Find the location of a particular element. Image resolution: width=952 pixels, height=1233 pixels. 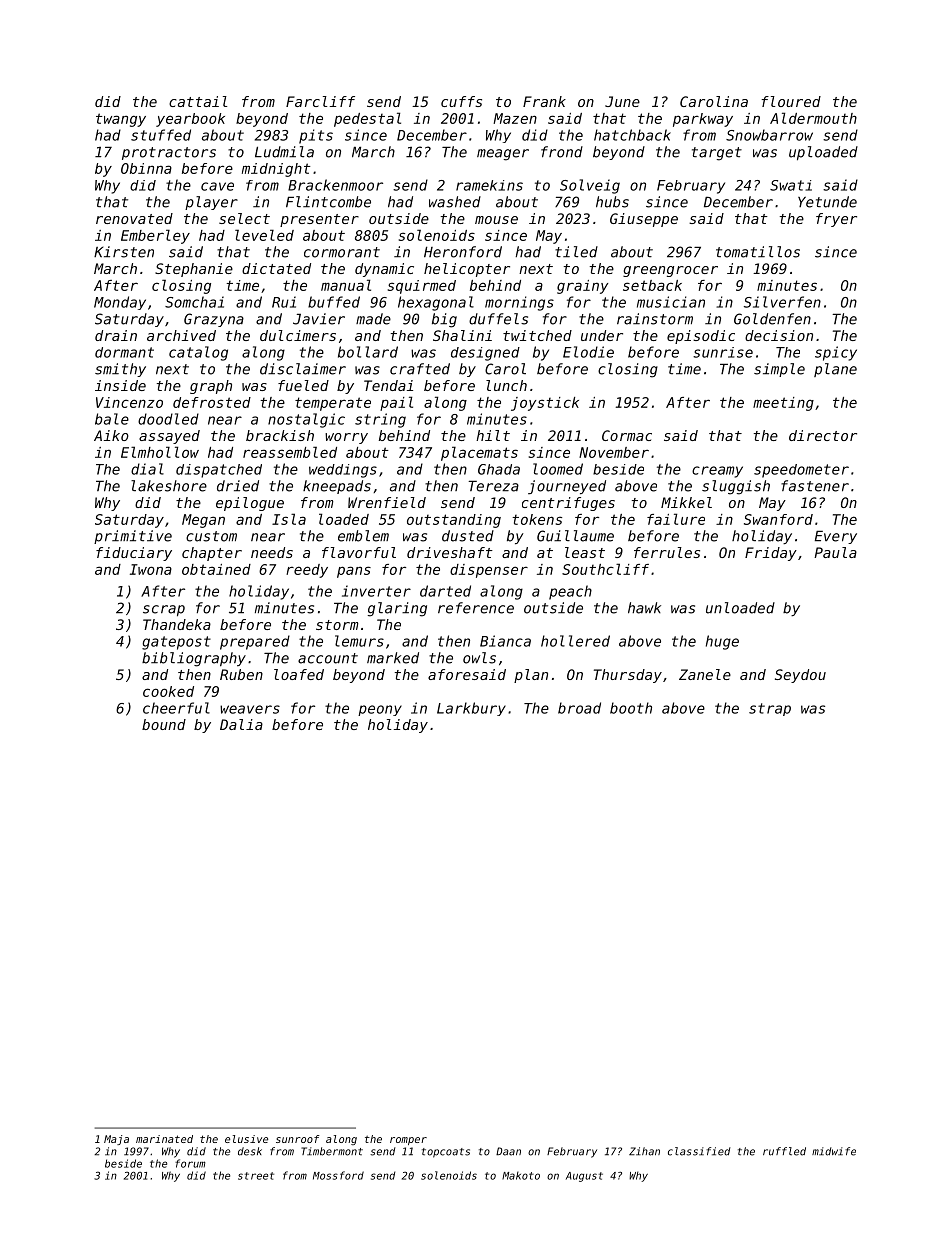

cave is located at coordinates (217, 186).
